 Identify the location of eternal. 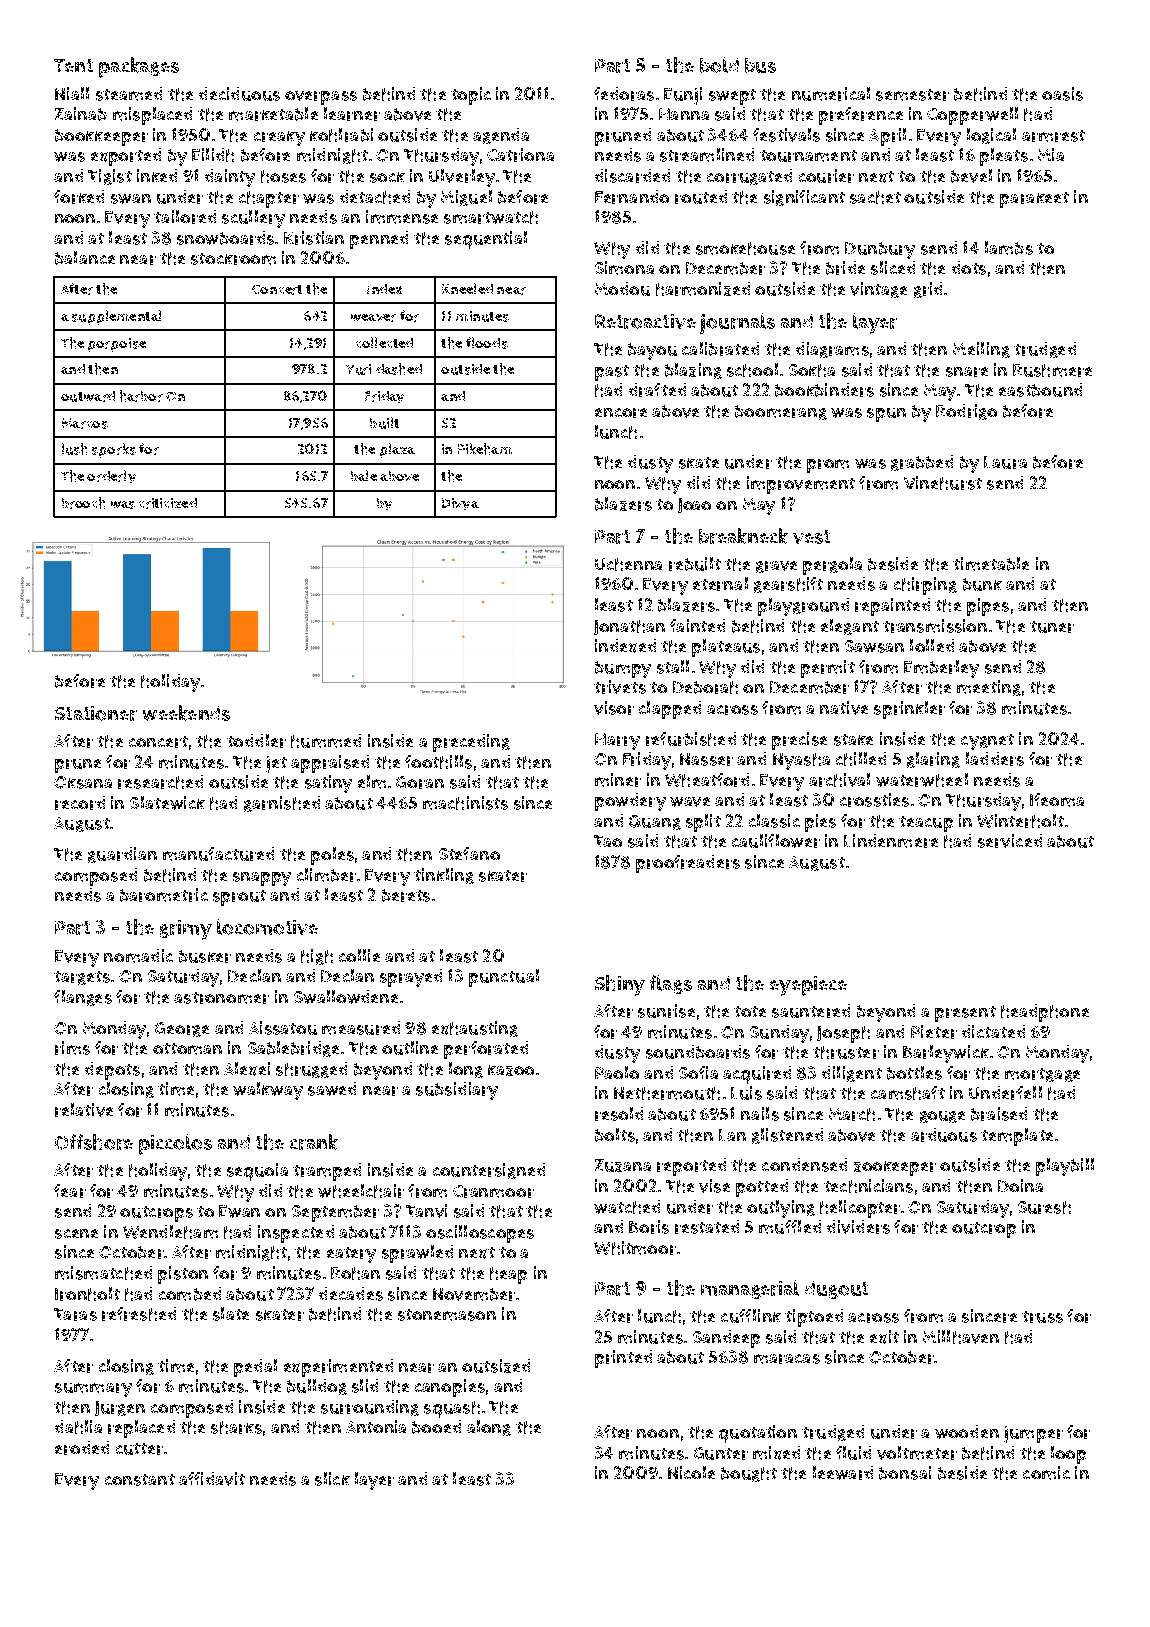
(720, 584).
